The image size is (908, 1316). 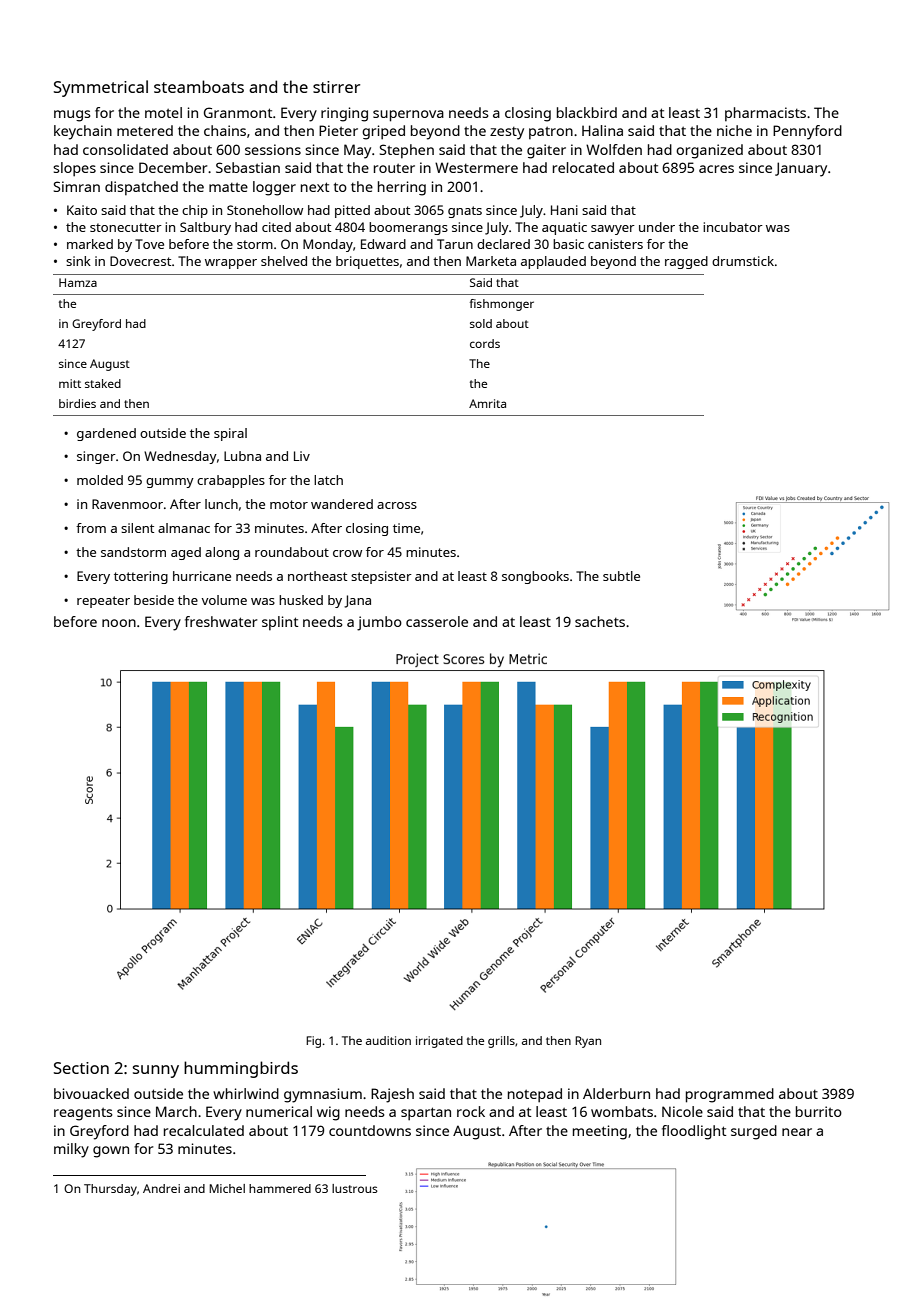 I want to click on drumstick, so click(x=743, y=261).
